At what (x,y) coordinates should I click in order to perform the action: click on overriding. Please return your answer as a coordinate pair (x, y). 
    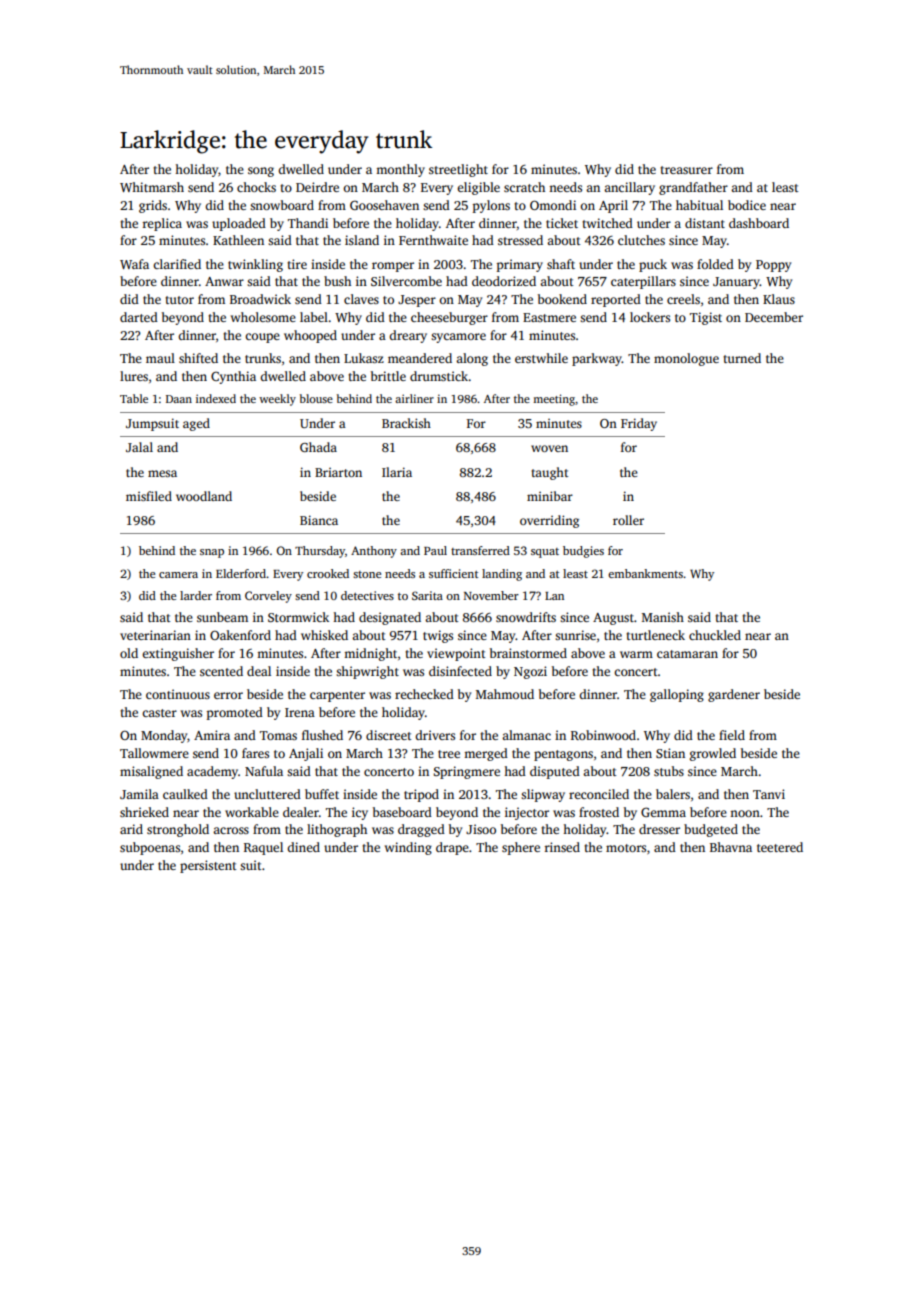
    Looking at the image, I should click on (549, 521).
